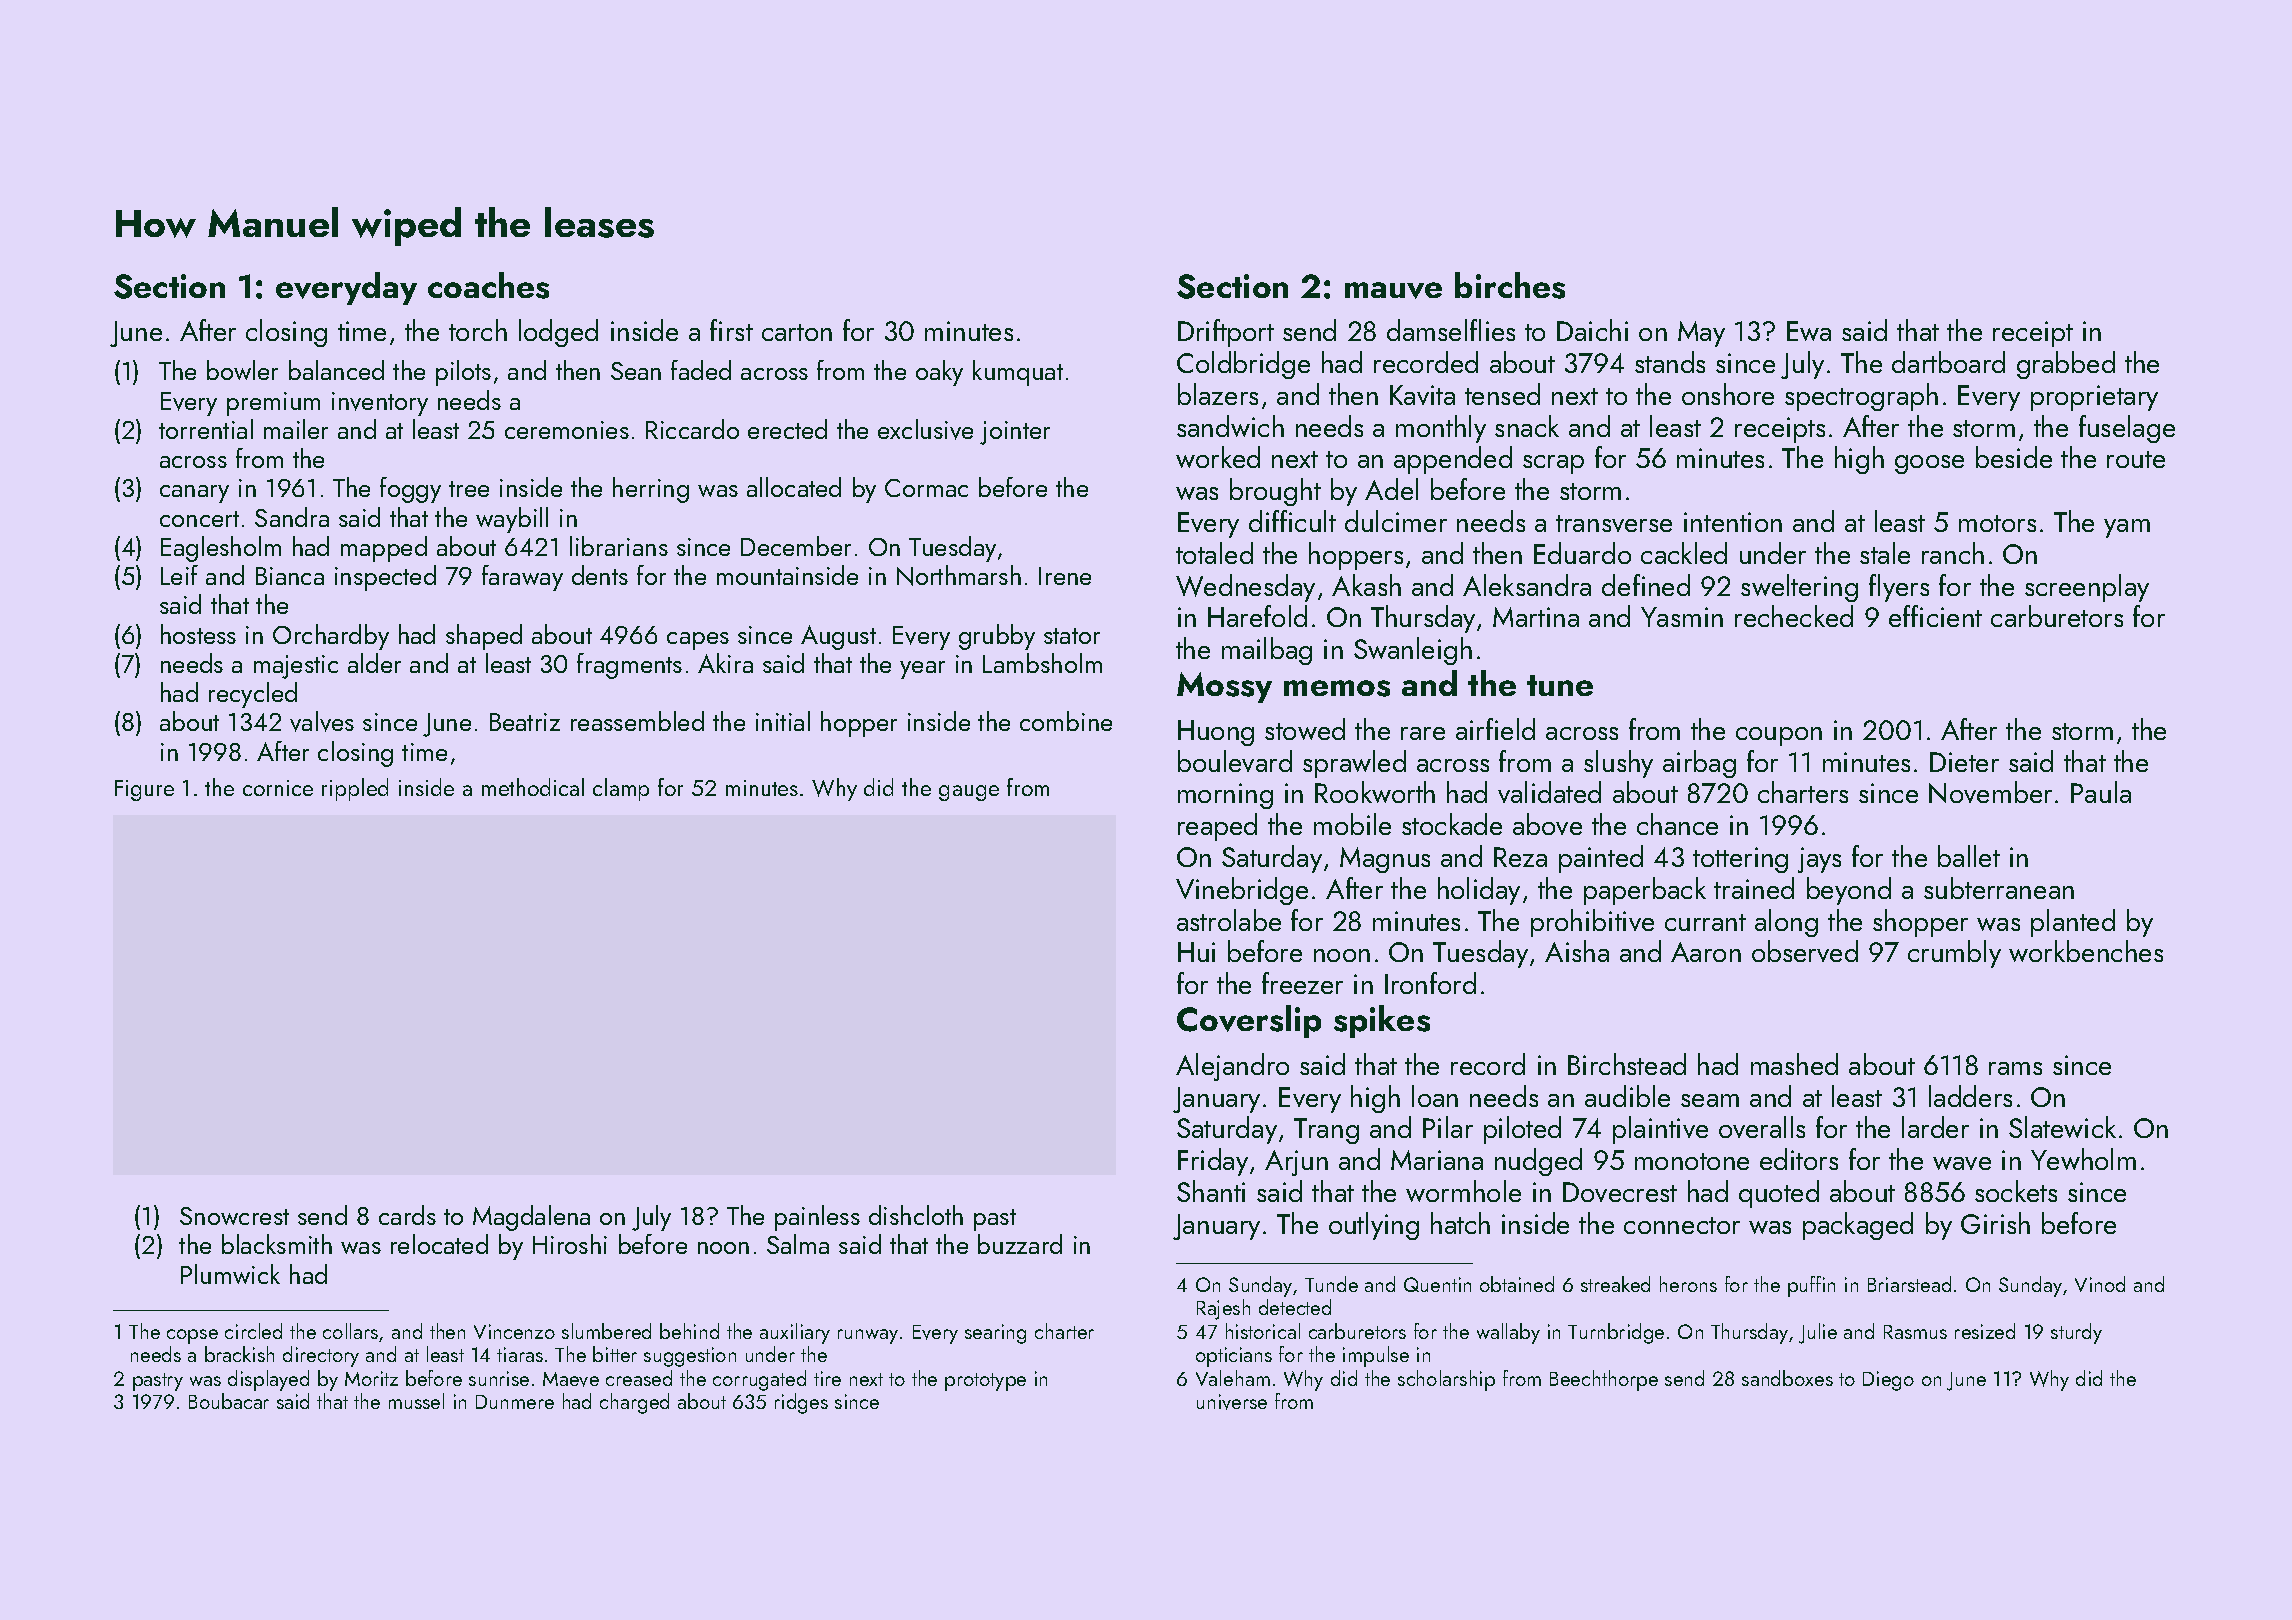 Image resolution: width=2292 pixels, height=1620 pixels. What do you see at coordinates (1393, 290) in the screenshot?
I see `mauve` at bounding box center [1393, 290].
